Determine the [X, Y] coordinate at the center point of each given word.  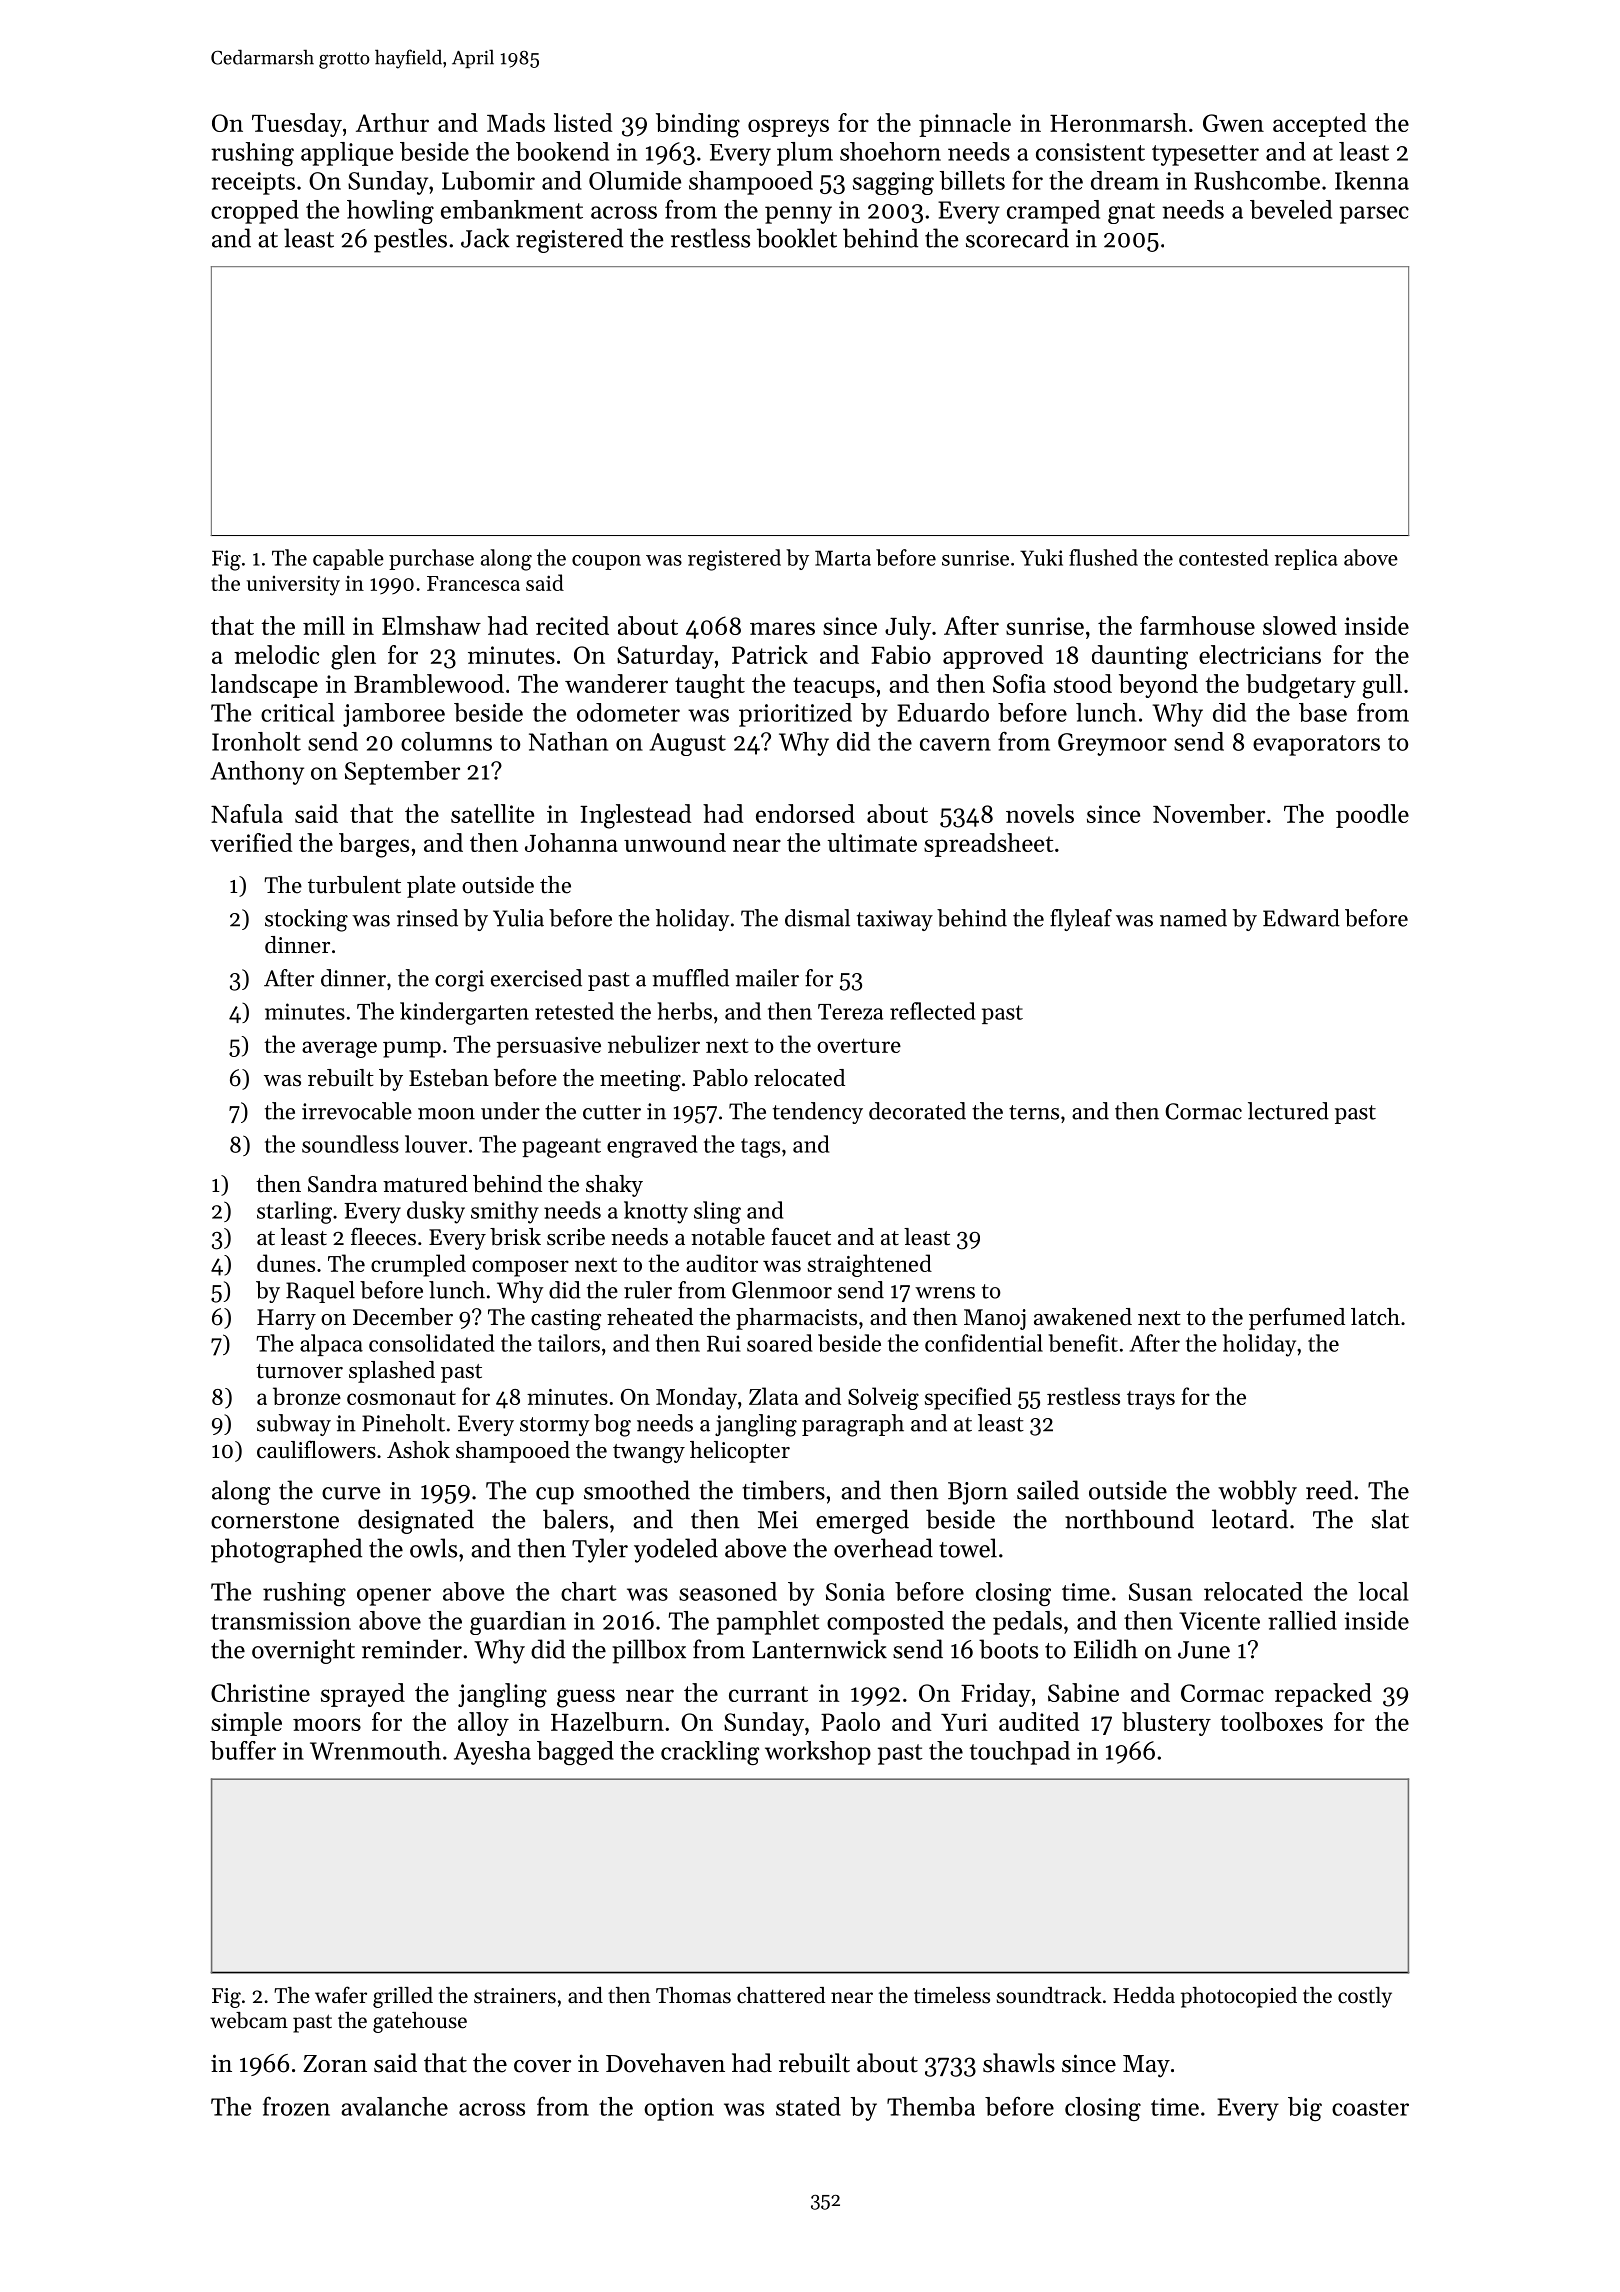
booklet [797, 238]
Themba [931, 2106]
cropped [255, 212]
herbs [684, 1011]
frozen [296, 2106]
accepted [1319, 125]
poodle [1372, 816]
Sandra [342, 1184]
